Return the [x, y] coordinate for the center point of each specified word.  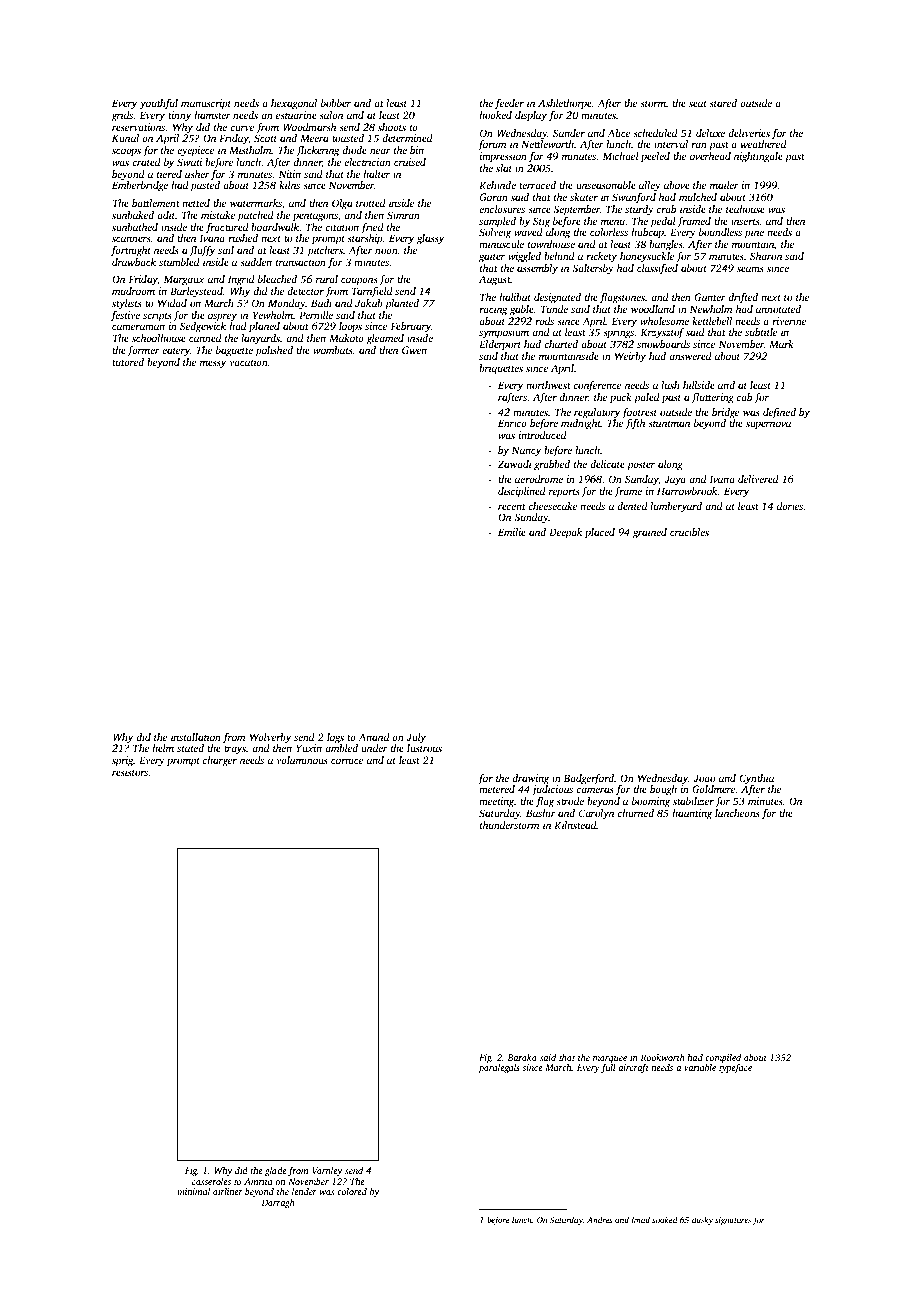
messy [213, 364]
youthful [158, 104]
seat [698, 104]
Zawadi [515, 464]
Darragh [278, 1203]
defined [779, 413]
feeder [509, 104]
